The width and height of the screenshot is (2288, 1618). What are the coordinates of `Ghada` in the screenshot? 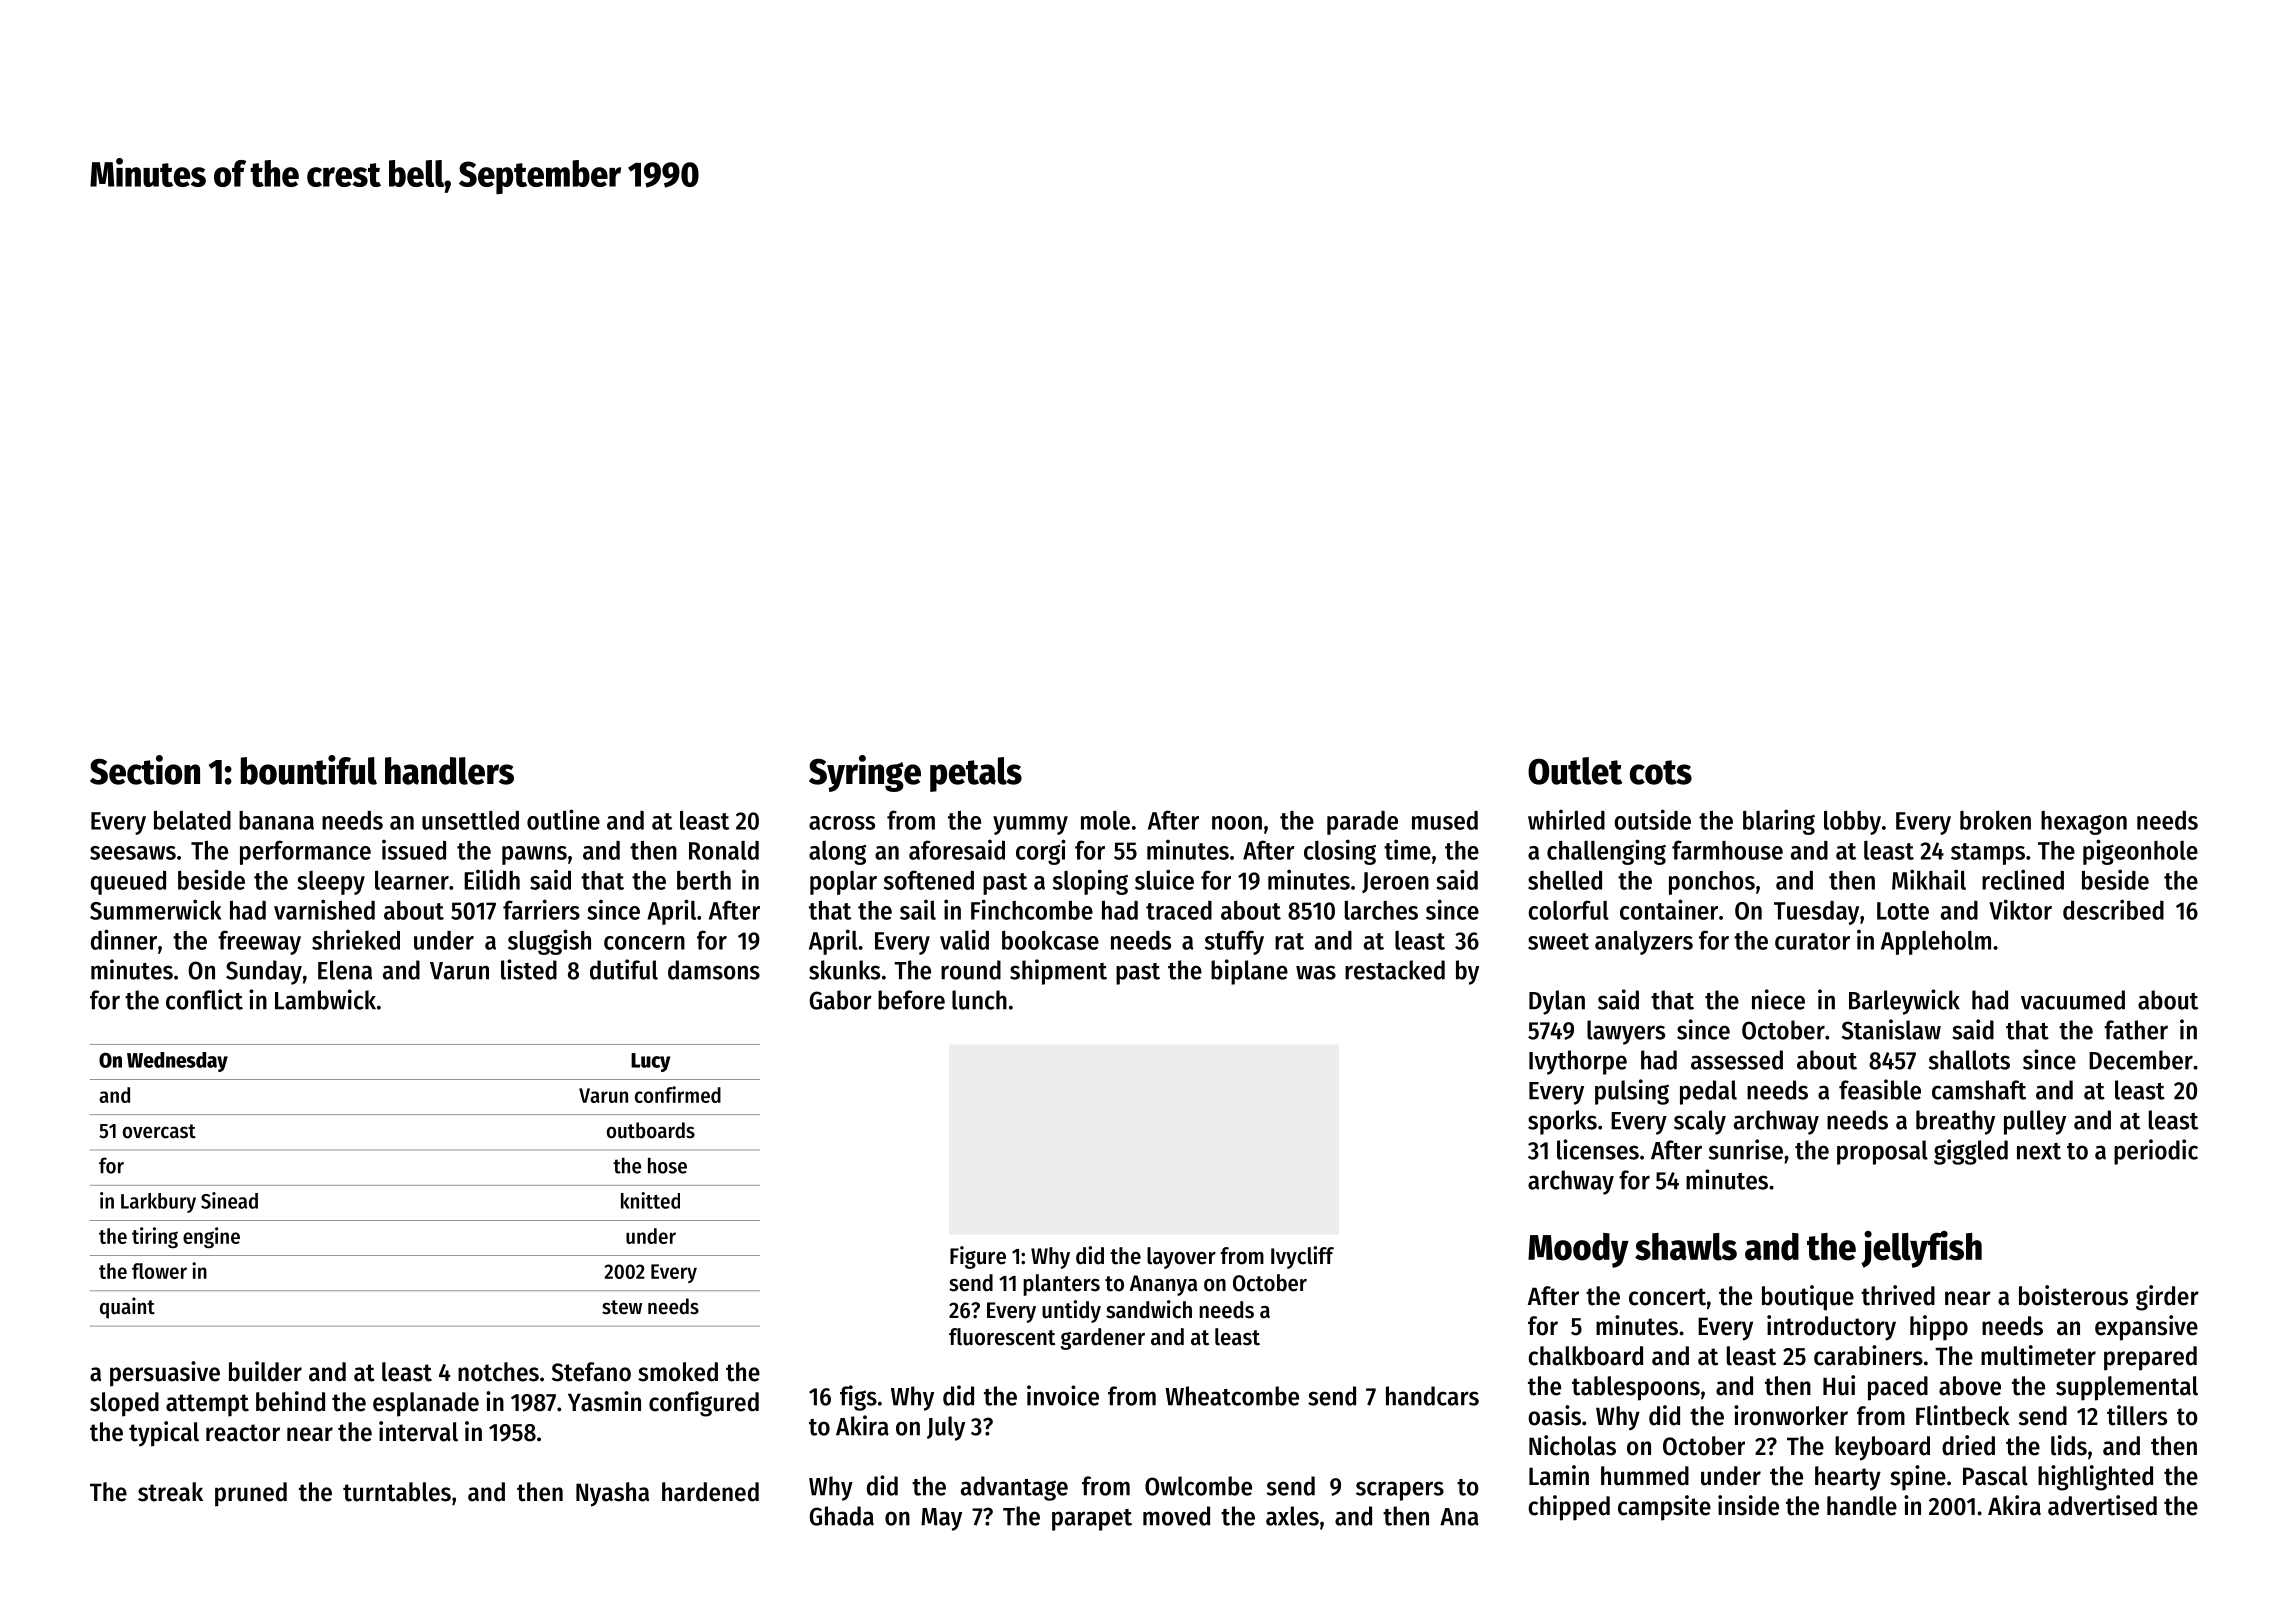 It's located at (841, 1516).
